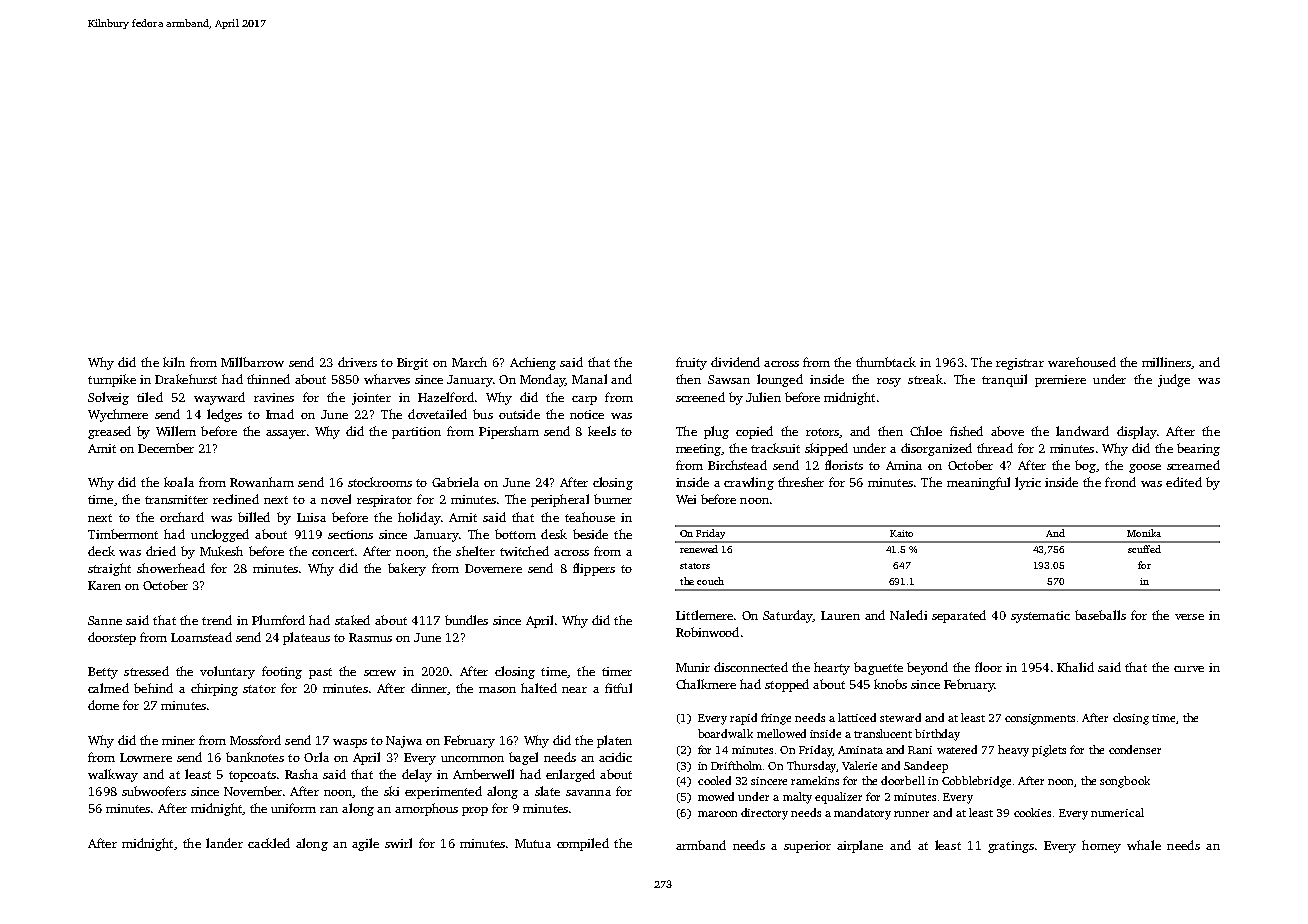 This screenshot has width=1308, height=924. I want to click on desk, so click(554, 534).
